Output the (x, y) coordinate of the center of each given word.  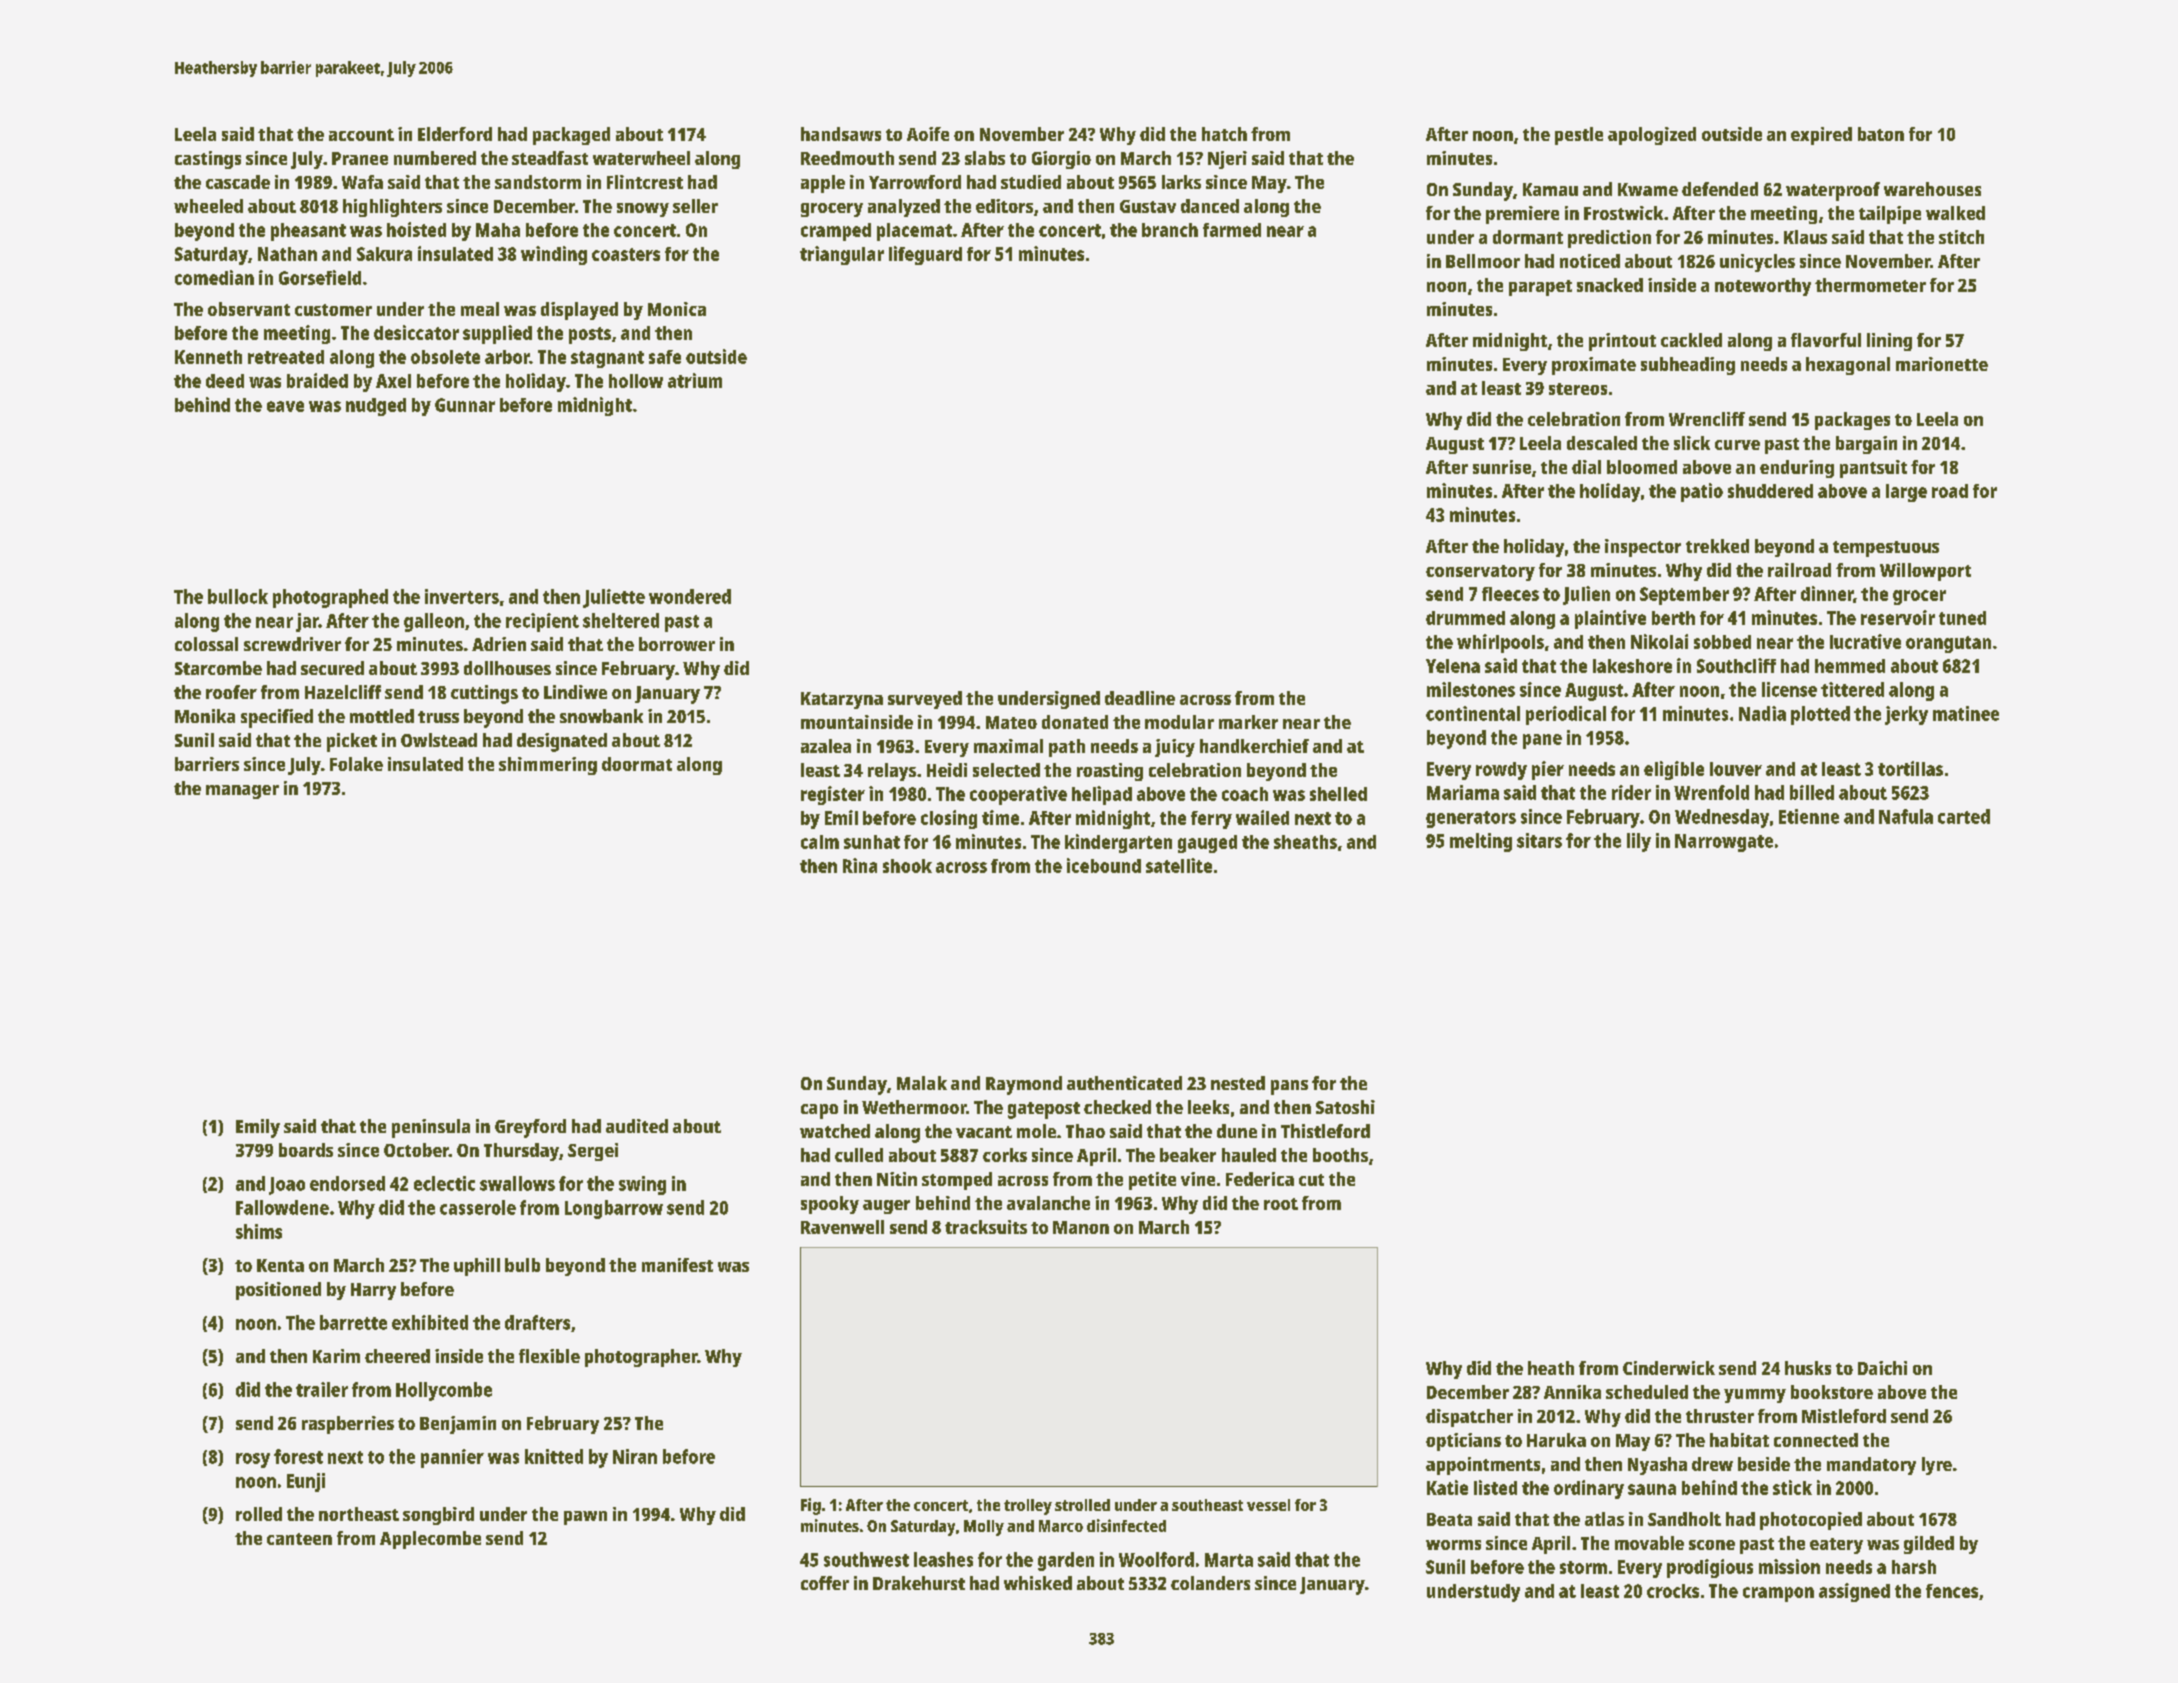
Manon (1081, 1227)
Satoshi (1345, 1107)
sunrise (1502, 467)
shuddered (1770, 491)
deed (225, 381)
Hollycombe (444, 1391)
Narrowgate (1724, 843)
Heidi (947, 770)
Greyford (530, 1128)
